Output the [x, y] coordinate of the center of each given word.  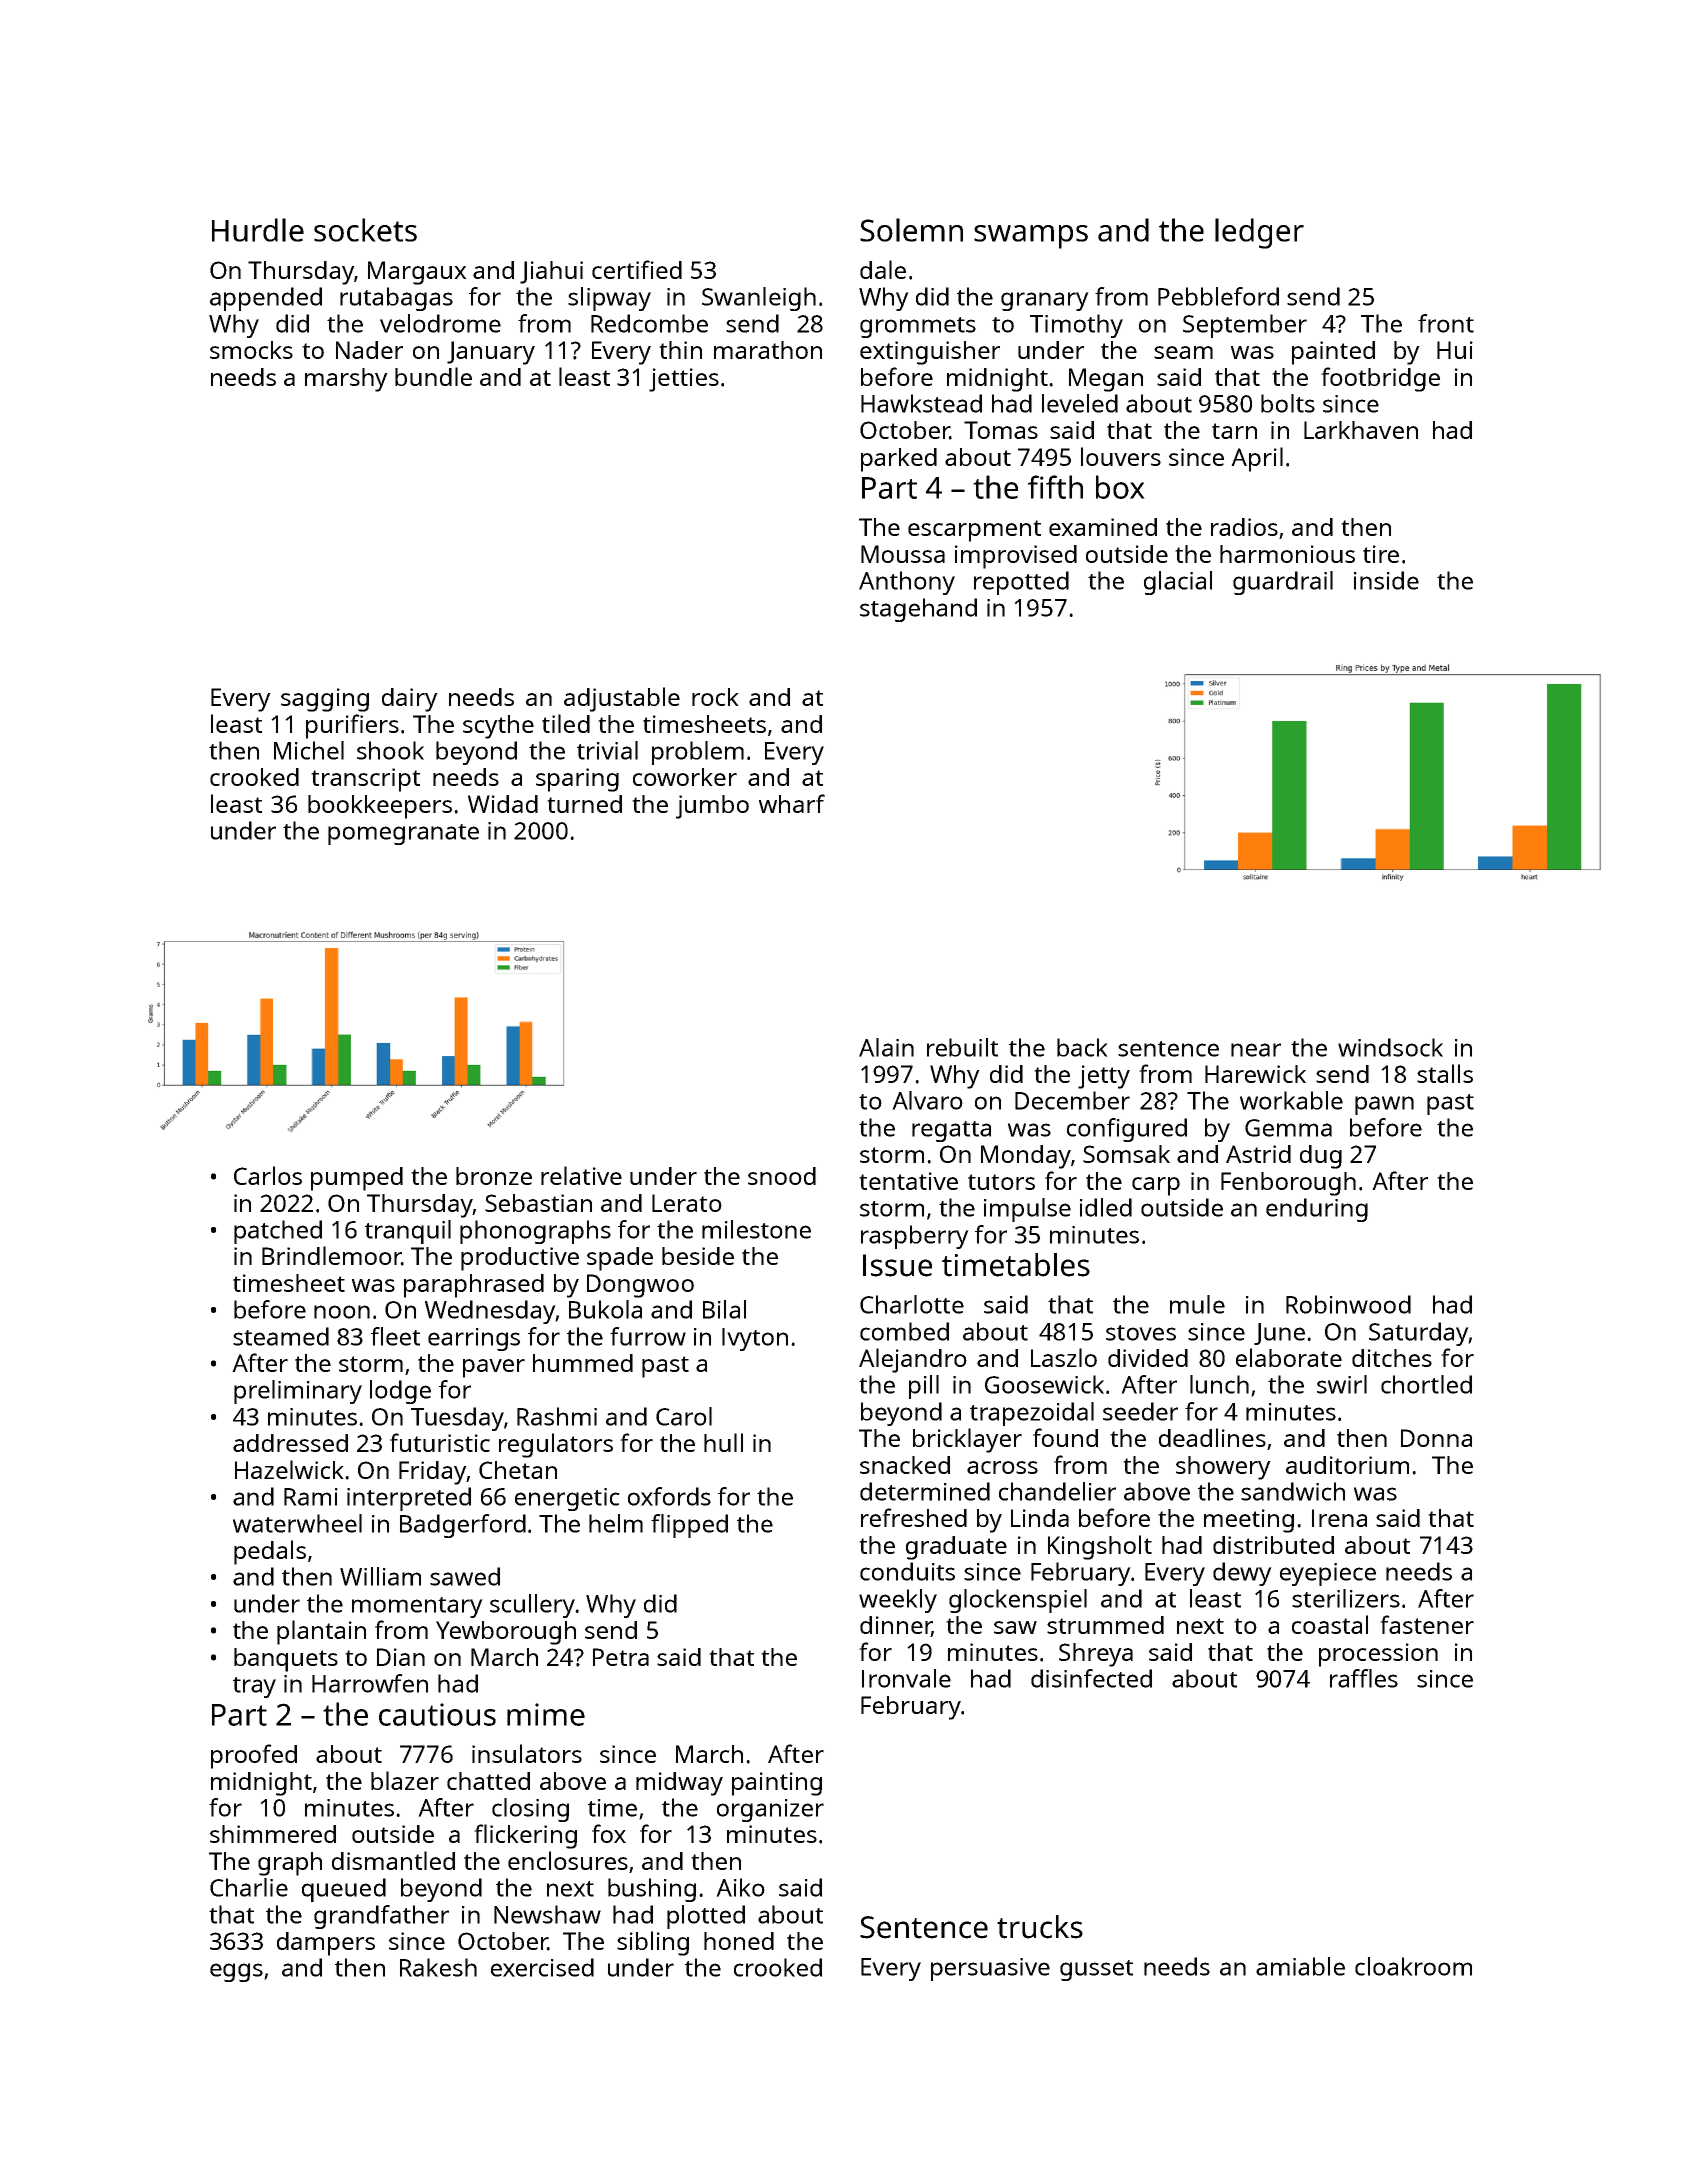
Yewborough [506, 1633]
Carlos [268, 1175]
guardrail [1283, 583]
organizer [770, 1810]
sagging [325, 700]
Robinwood [1348, 1304]
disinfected [1091, 1678]
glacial [1178, 583]
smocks [251, 350]
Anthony [907, 583]
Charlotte [912, 1304]
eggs [236, 1972]
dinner [896, 1626]
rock [715, 697]
